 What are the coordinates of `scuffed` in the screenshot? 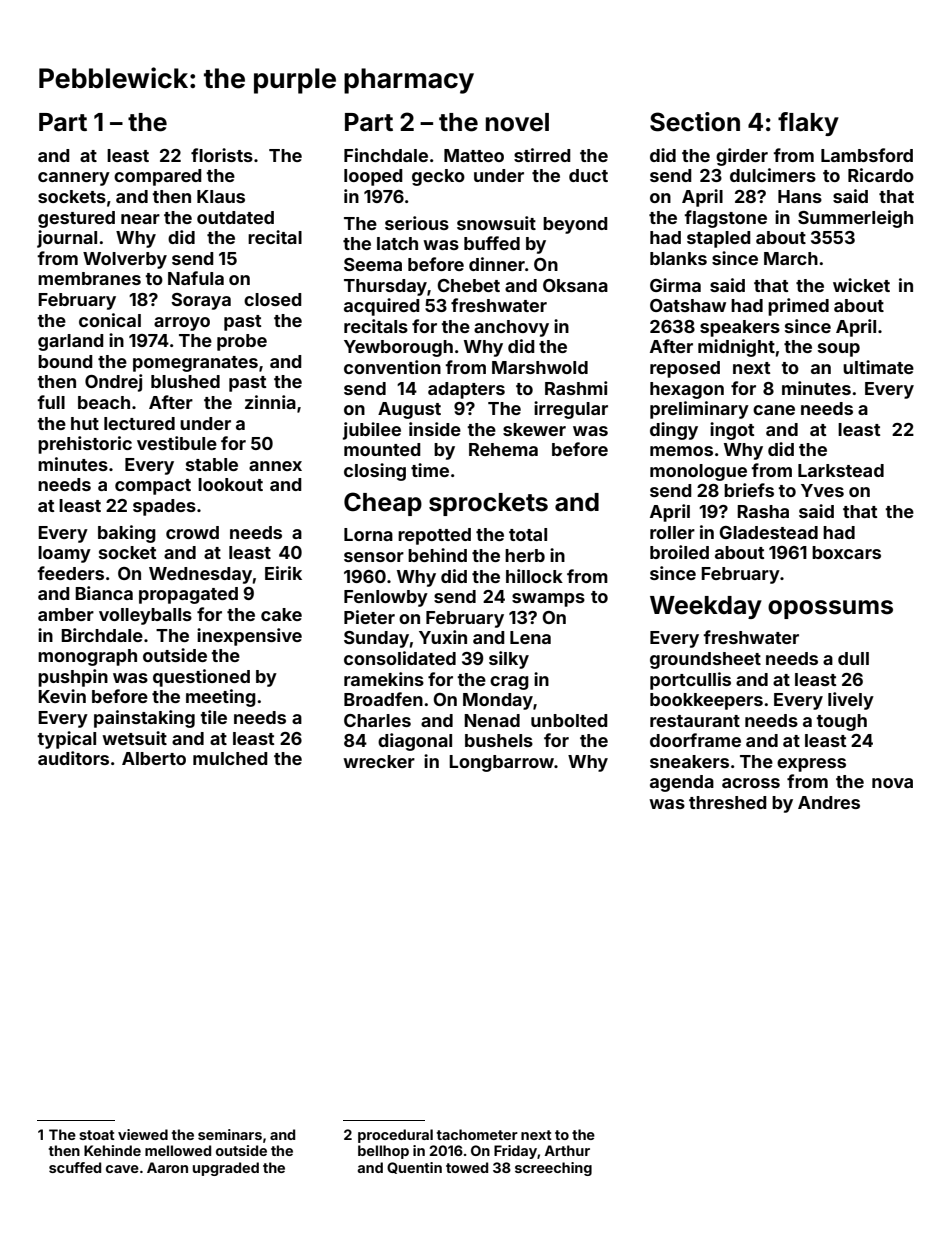 It's located at (75, 1167).
